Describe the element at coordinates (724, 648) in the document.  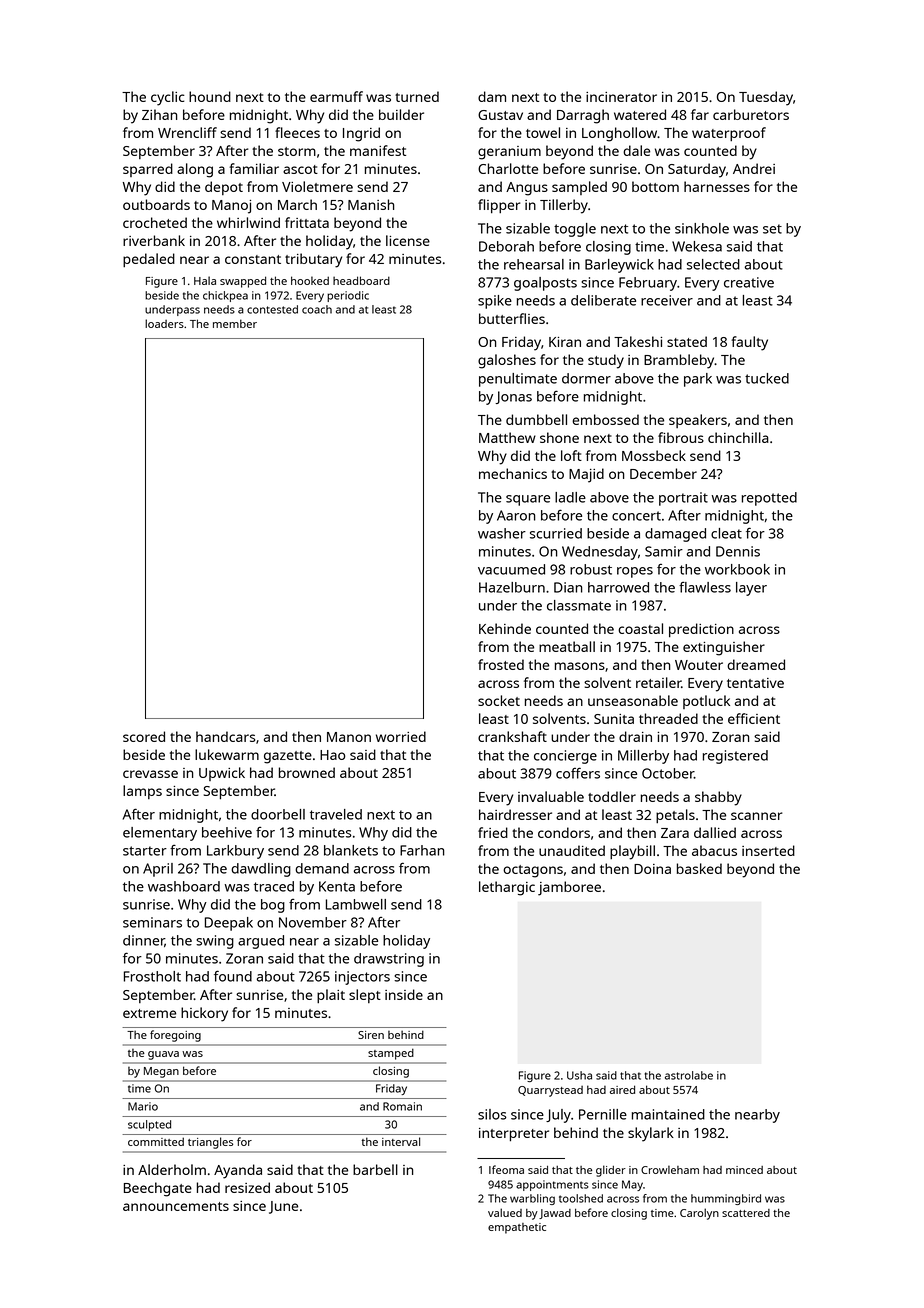
I see `extinguisher` at that location.
